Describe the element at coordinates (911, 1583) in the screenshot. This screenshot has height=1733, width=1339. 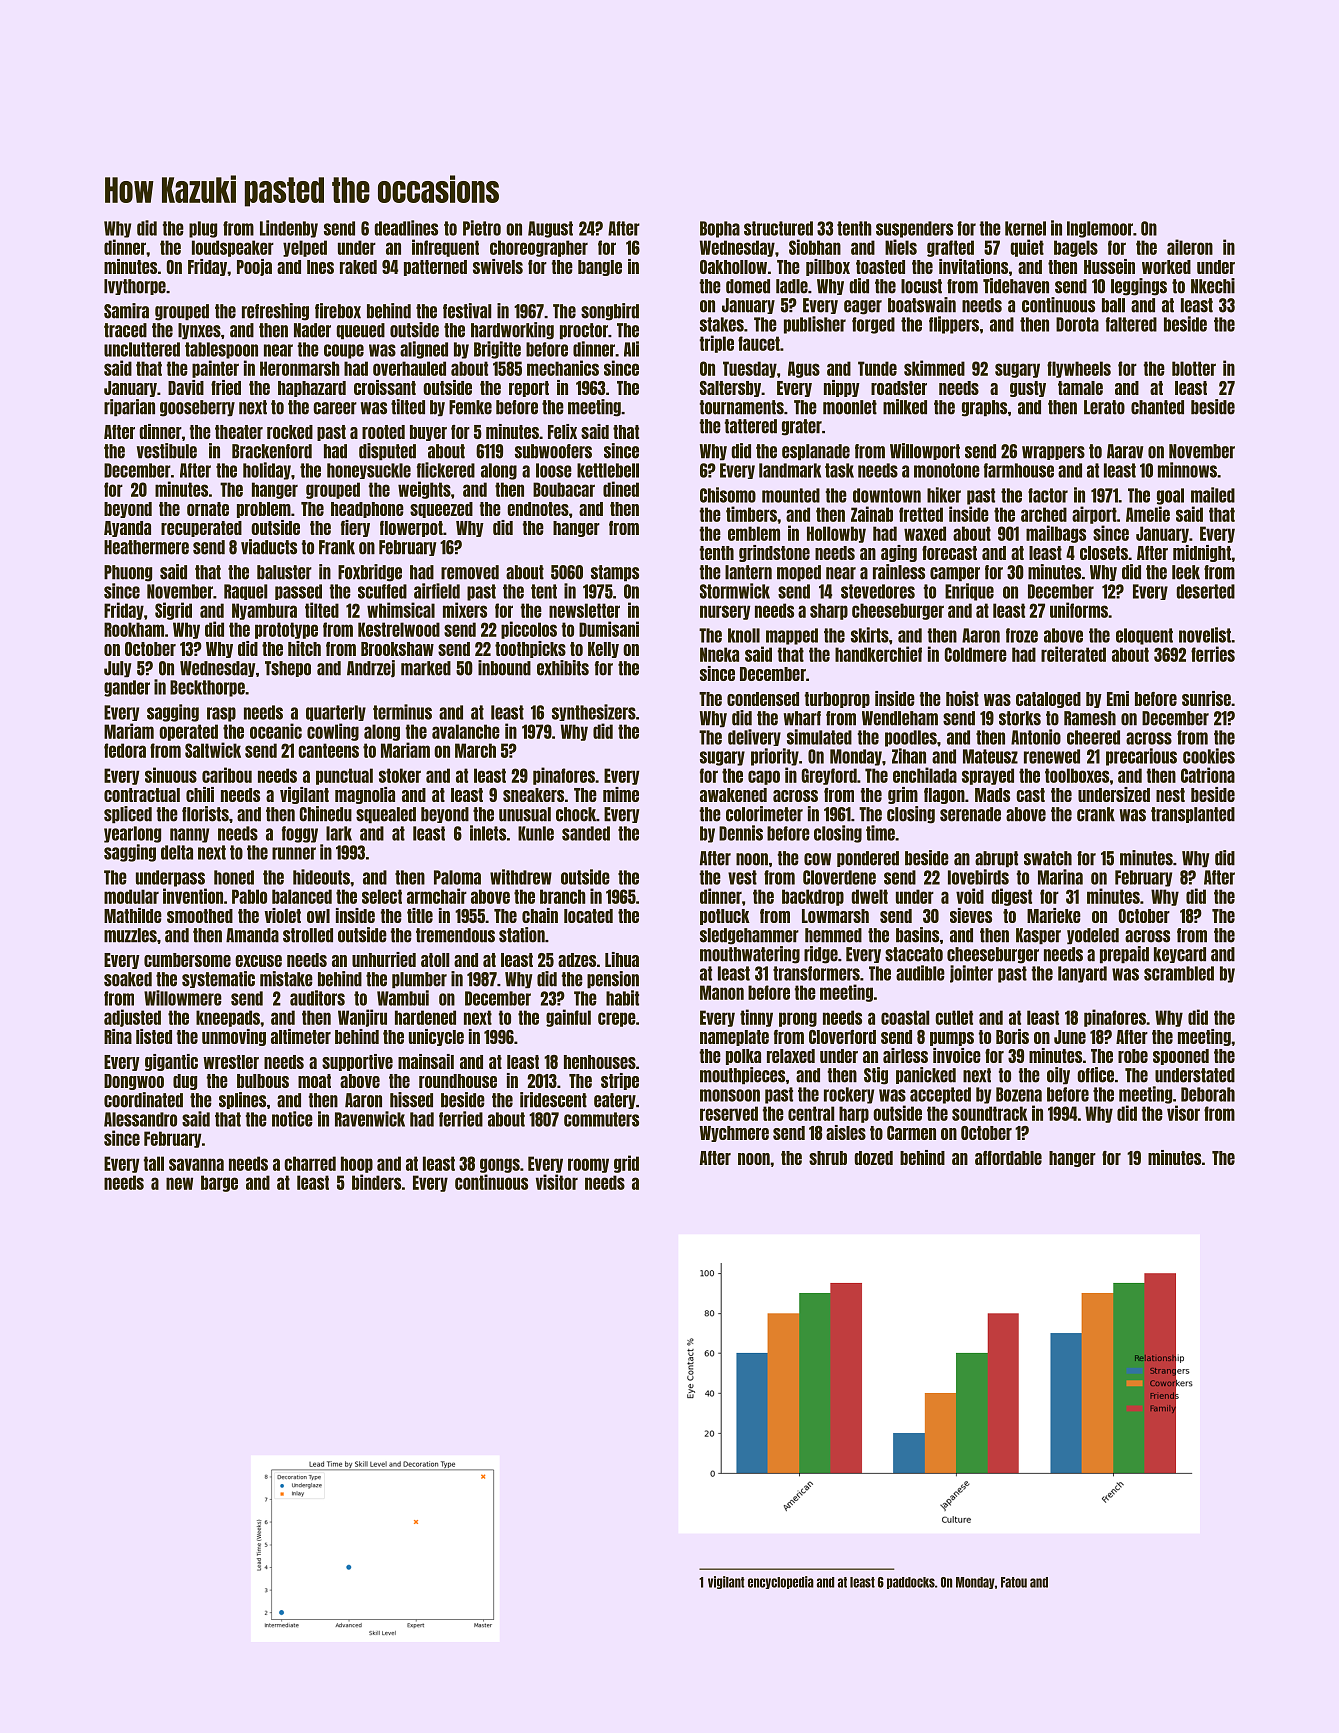
I see `paddocks` at that location.
